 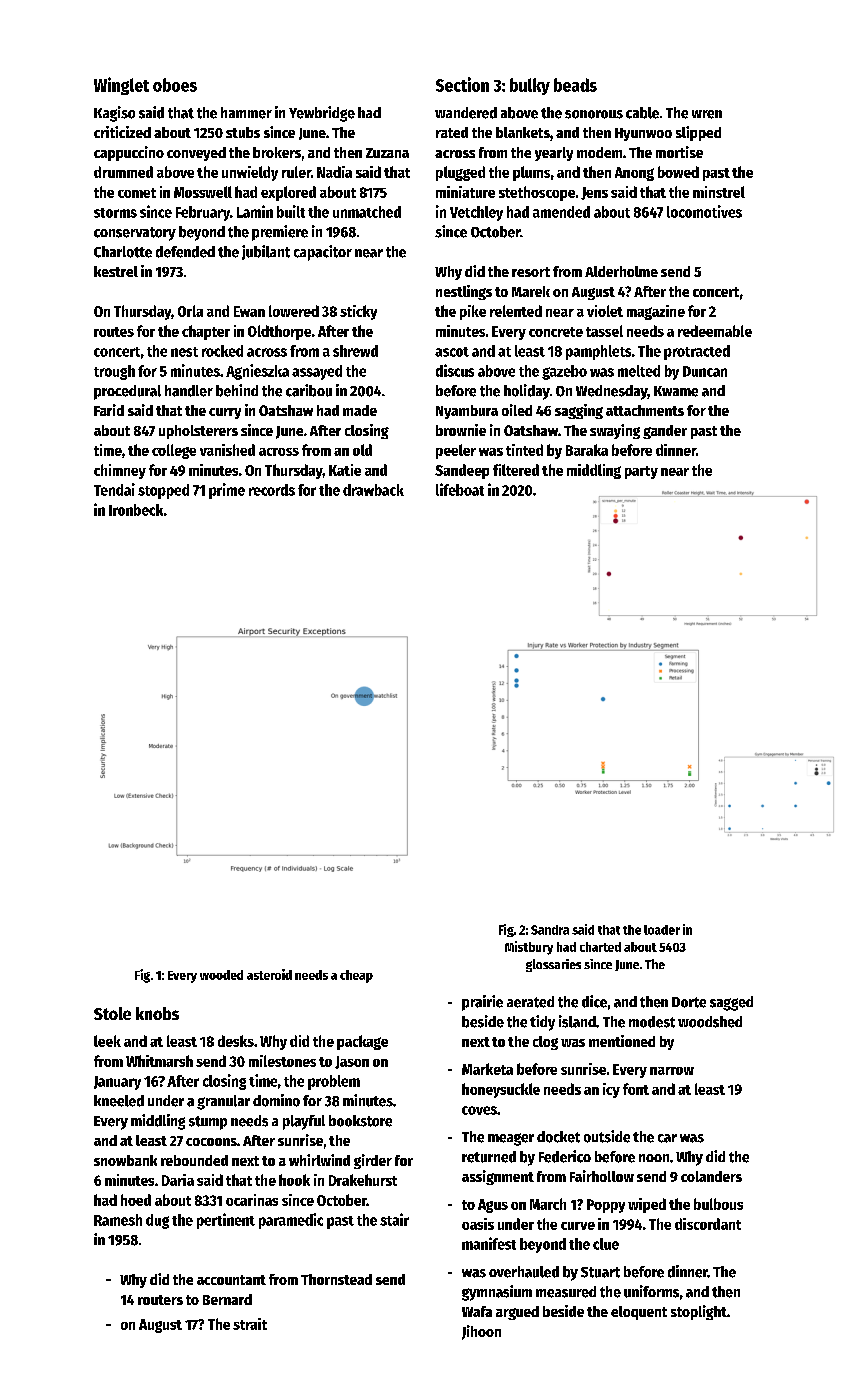 What do you see at coordinates (114, 114) in the image?
I see `Kagiso` at bounding box center [114, 114].
